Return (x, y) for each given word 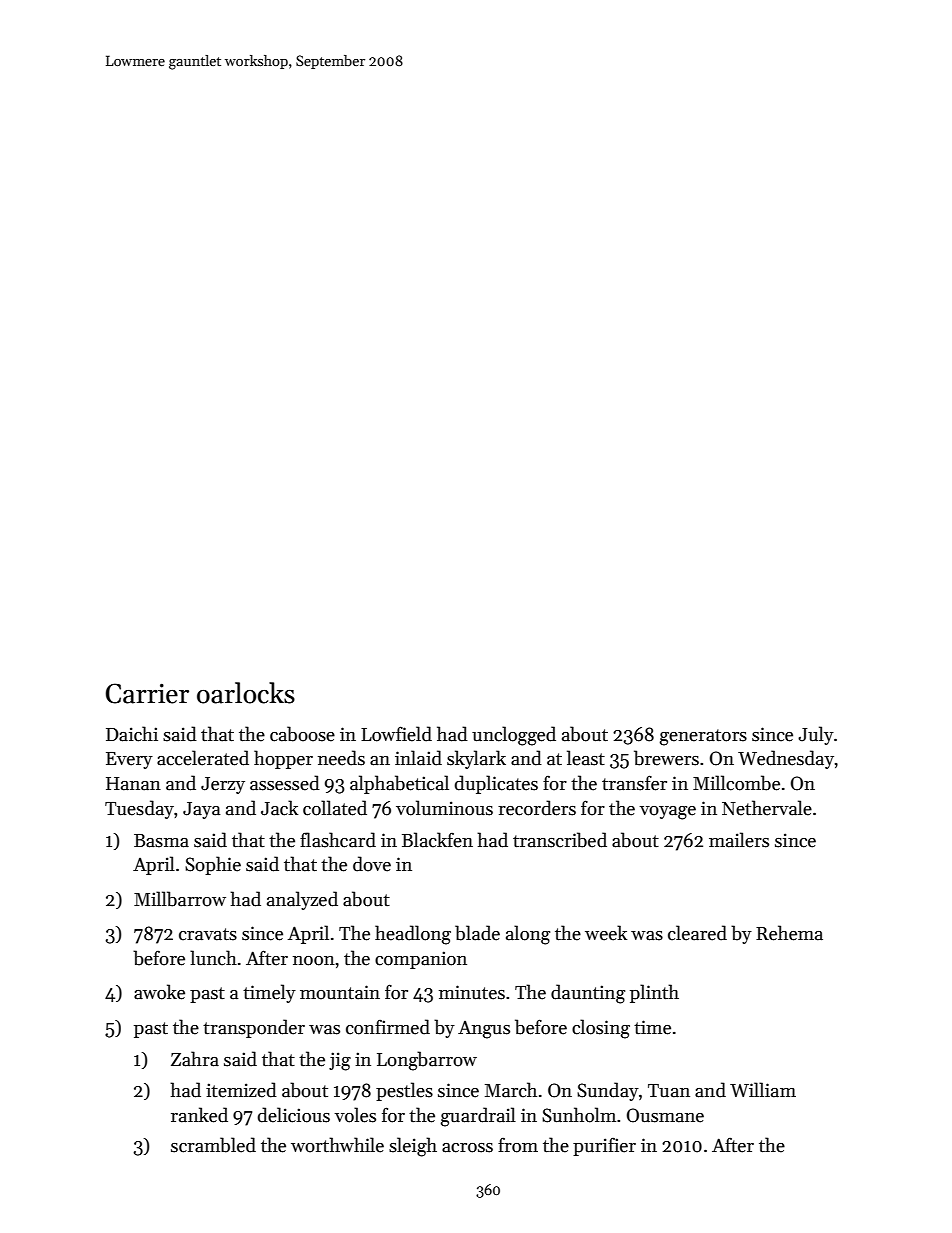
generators (703, 737)
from (518, 1145)
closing (601, 1029)
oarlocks (246, 693)
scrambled (213, 1145)
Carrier (147, 693)
